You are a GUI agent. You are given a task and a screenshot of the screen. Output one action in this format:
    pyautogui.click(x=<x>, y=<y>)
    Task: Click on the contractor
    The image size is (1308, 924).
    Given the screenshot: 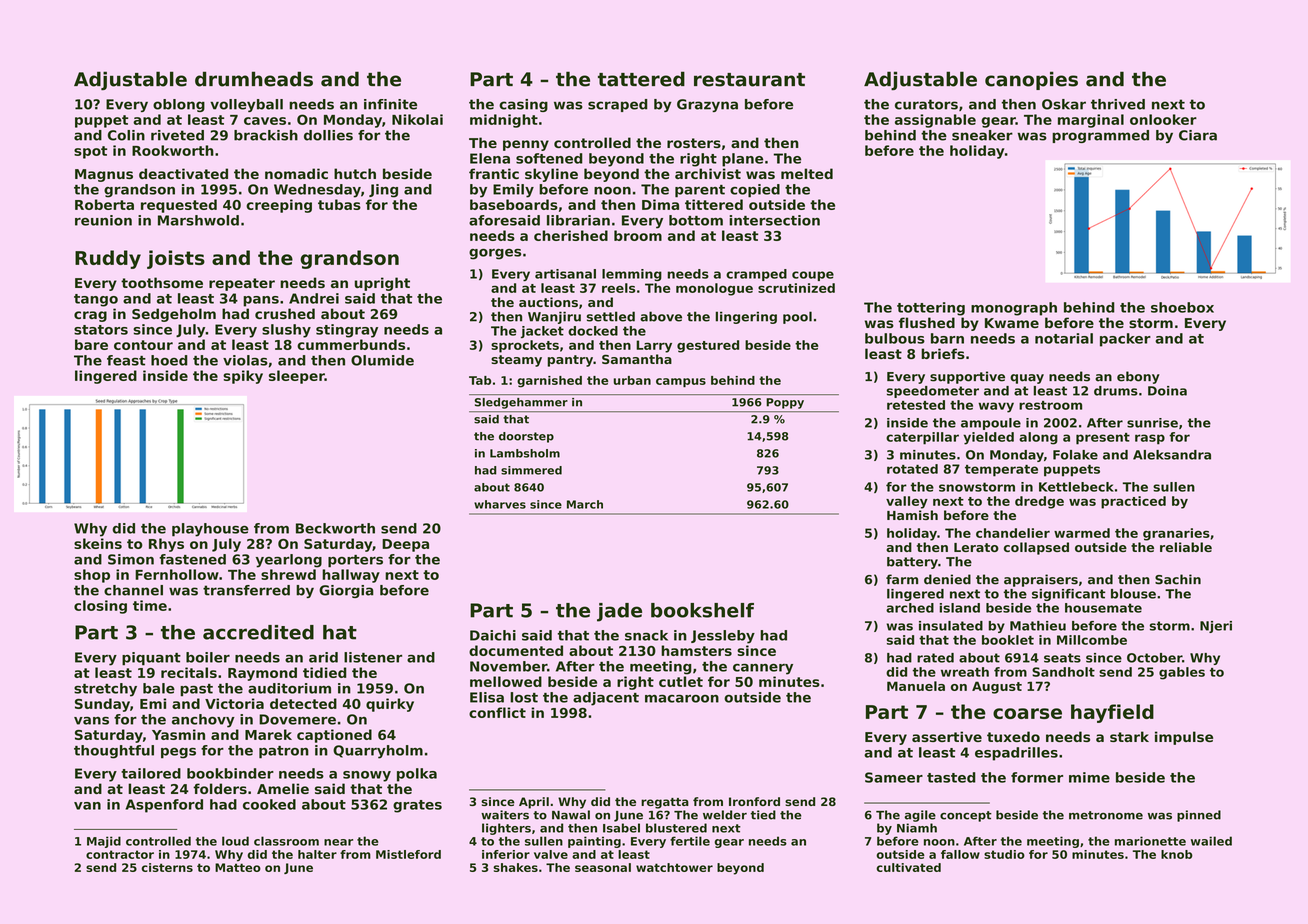 What is the action you would take?
    pyautogui.click(x=120, y=854)
